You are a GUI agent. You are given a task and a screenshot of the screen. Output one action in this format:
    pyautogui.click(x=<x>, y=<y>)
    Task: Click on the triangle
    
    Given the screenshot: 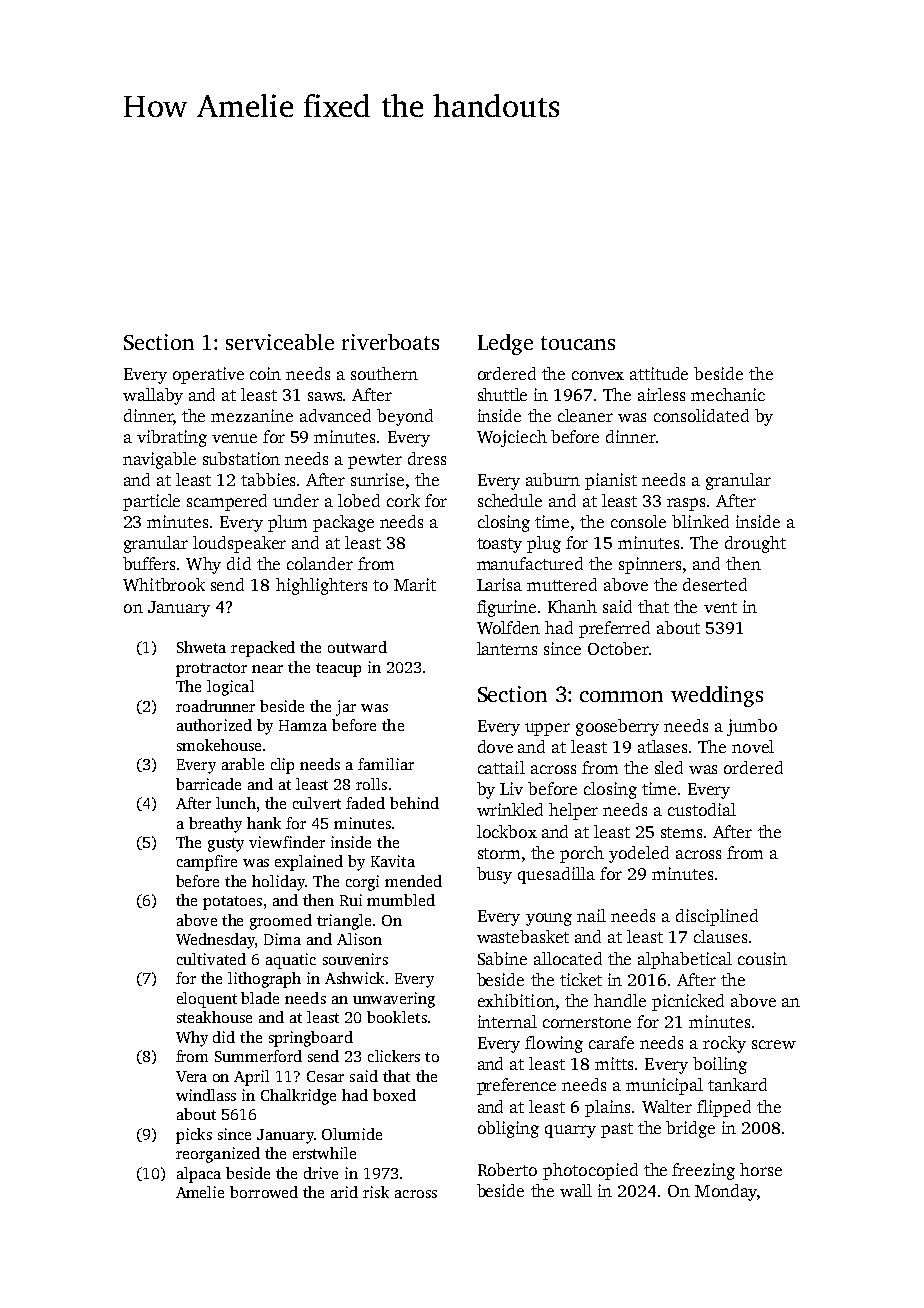 What is the action you would take?
    pyautogui.click(x=344, y=922)
